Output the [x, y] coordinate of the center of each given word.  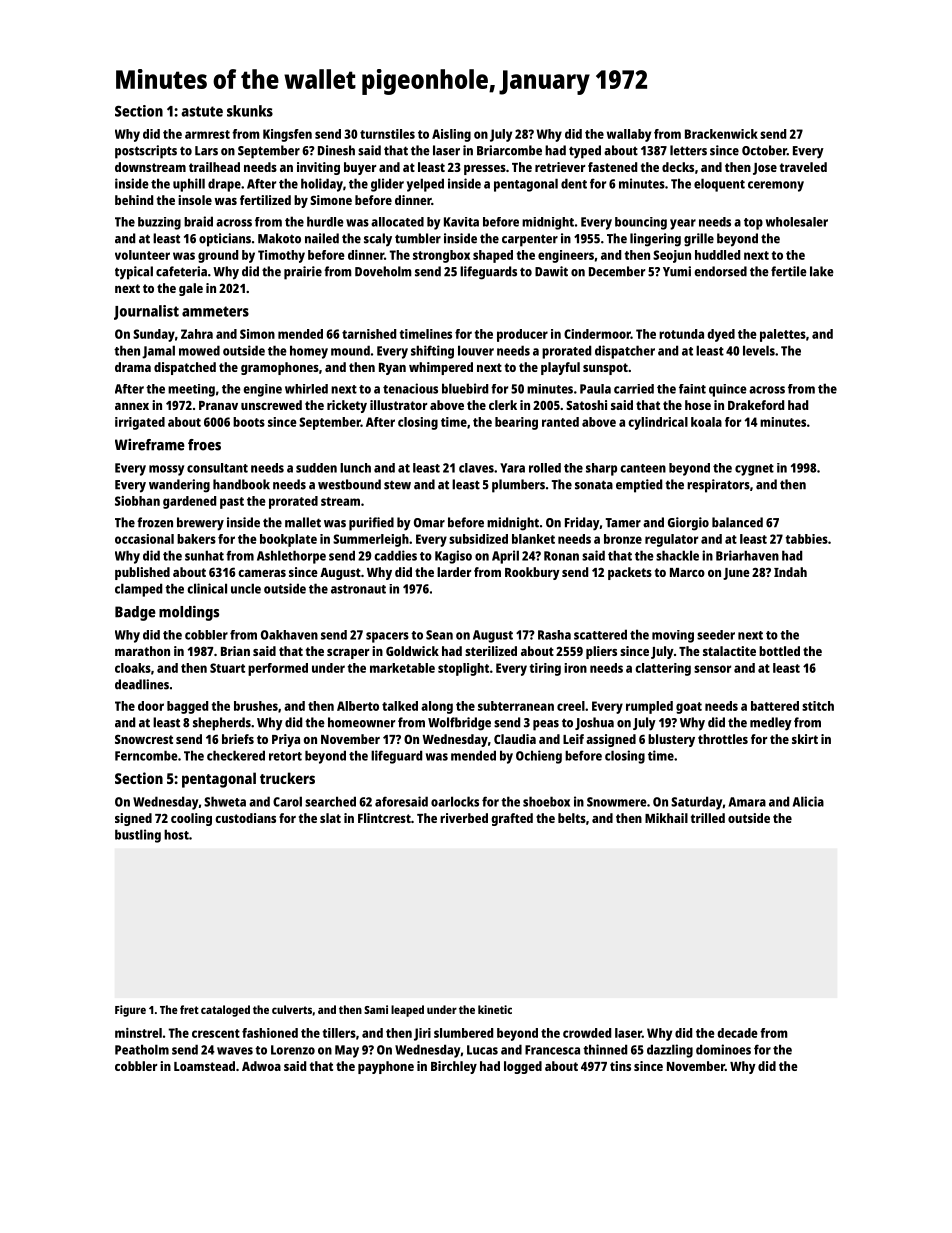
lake [822, 271]
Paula [595, 389]
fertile [789, 271]
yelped [425, 185]
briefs [238, 739]
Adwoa [261, 1066]
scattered [600, 634]
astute [202, 111]
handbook [241, 484]
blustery [671, 740]
